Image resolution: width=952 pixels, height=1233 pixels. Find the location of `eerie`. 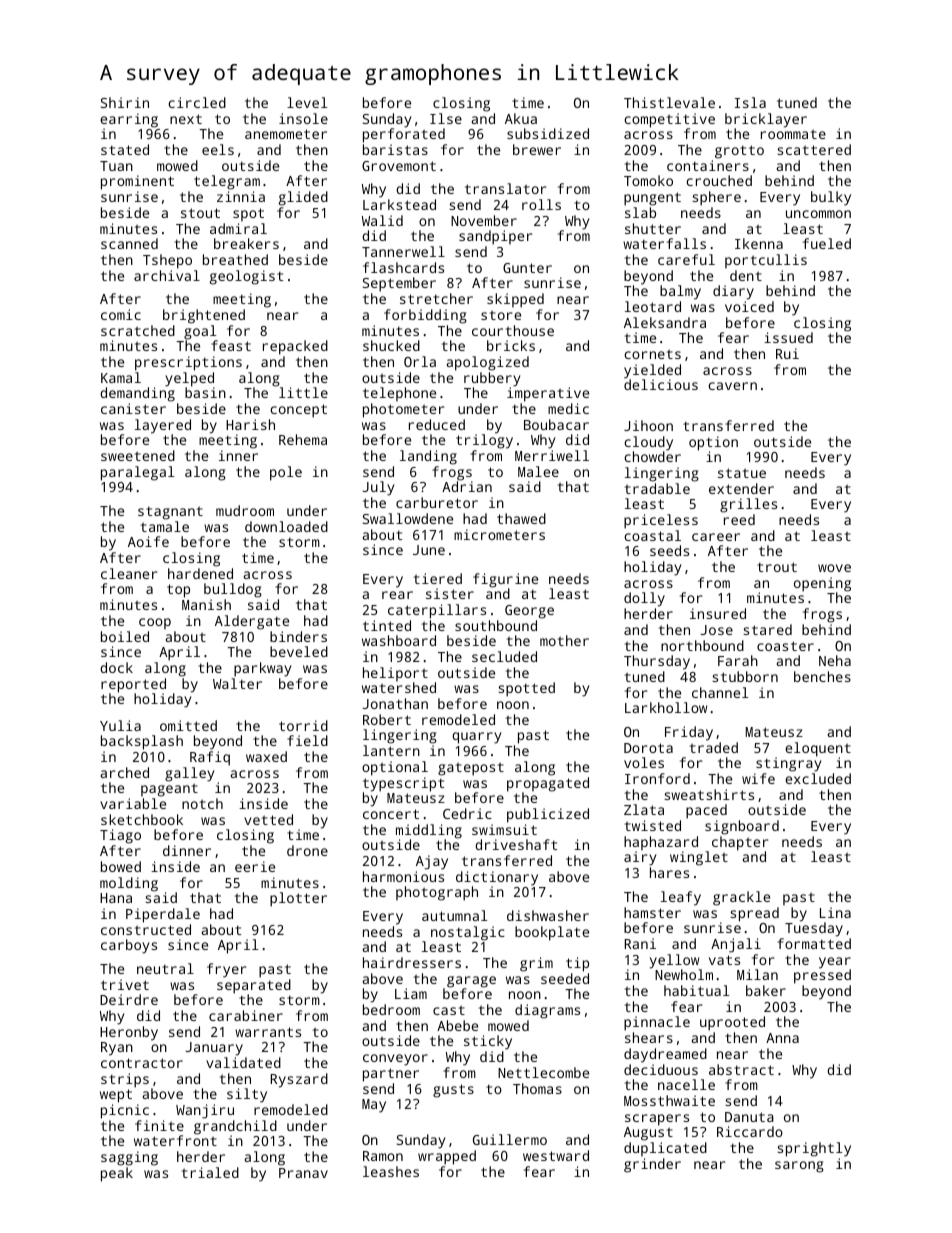

eerie is located at coordinates (255, 866).
